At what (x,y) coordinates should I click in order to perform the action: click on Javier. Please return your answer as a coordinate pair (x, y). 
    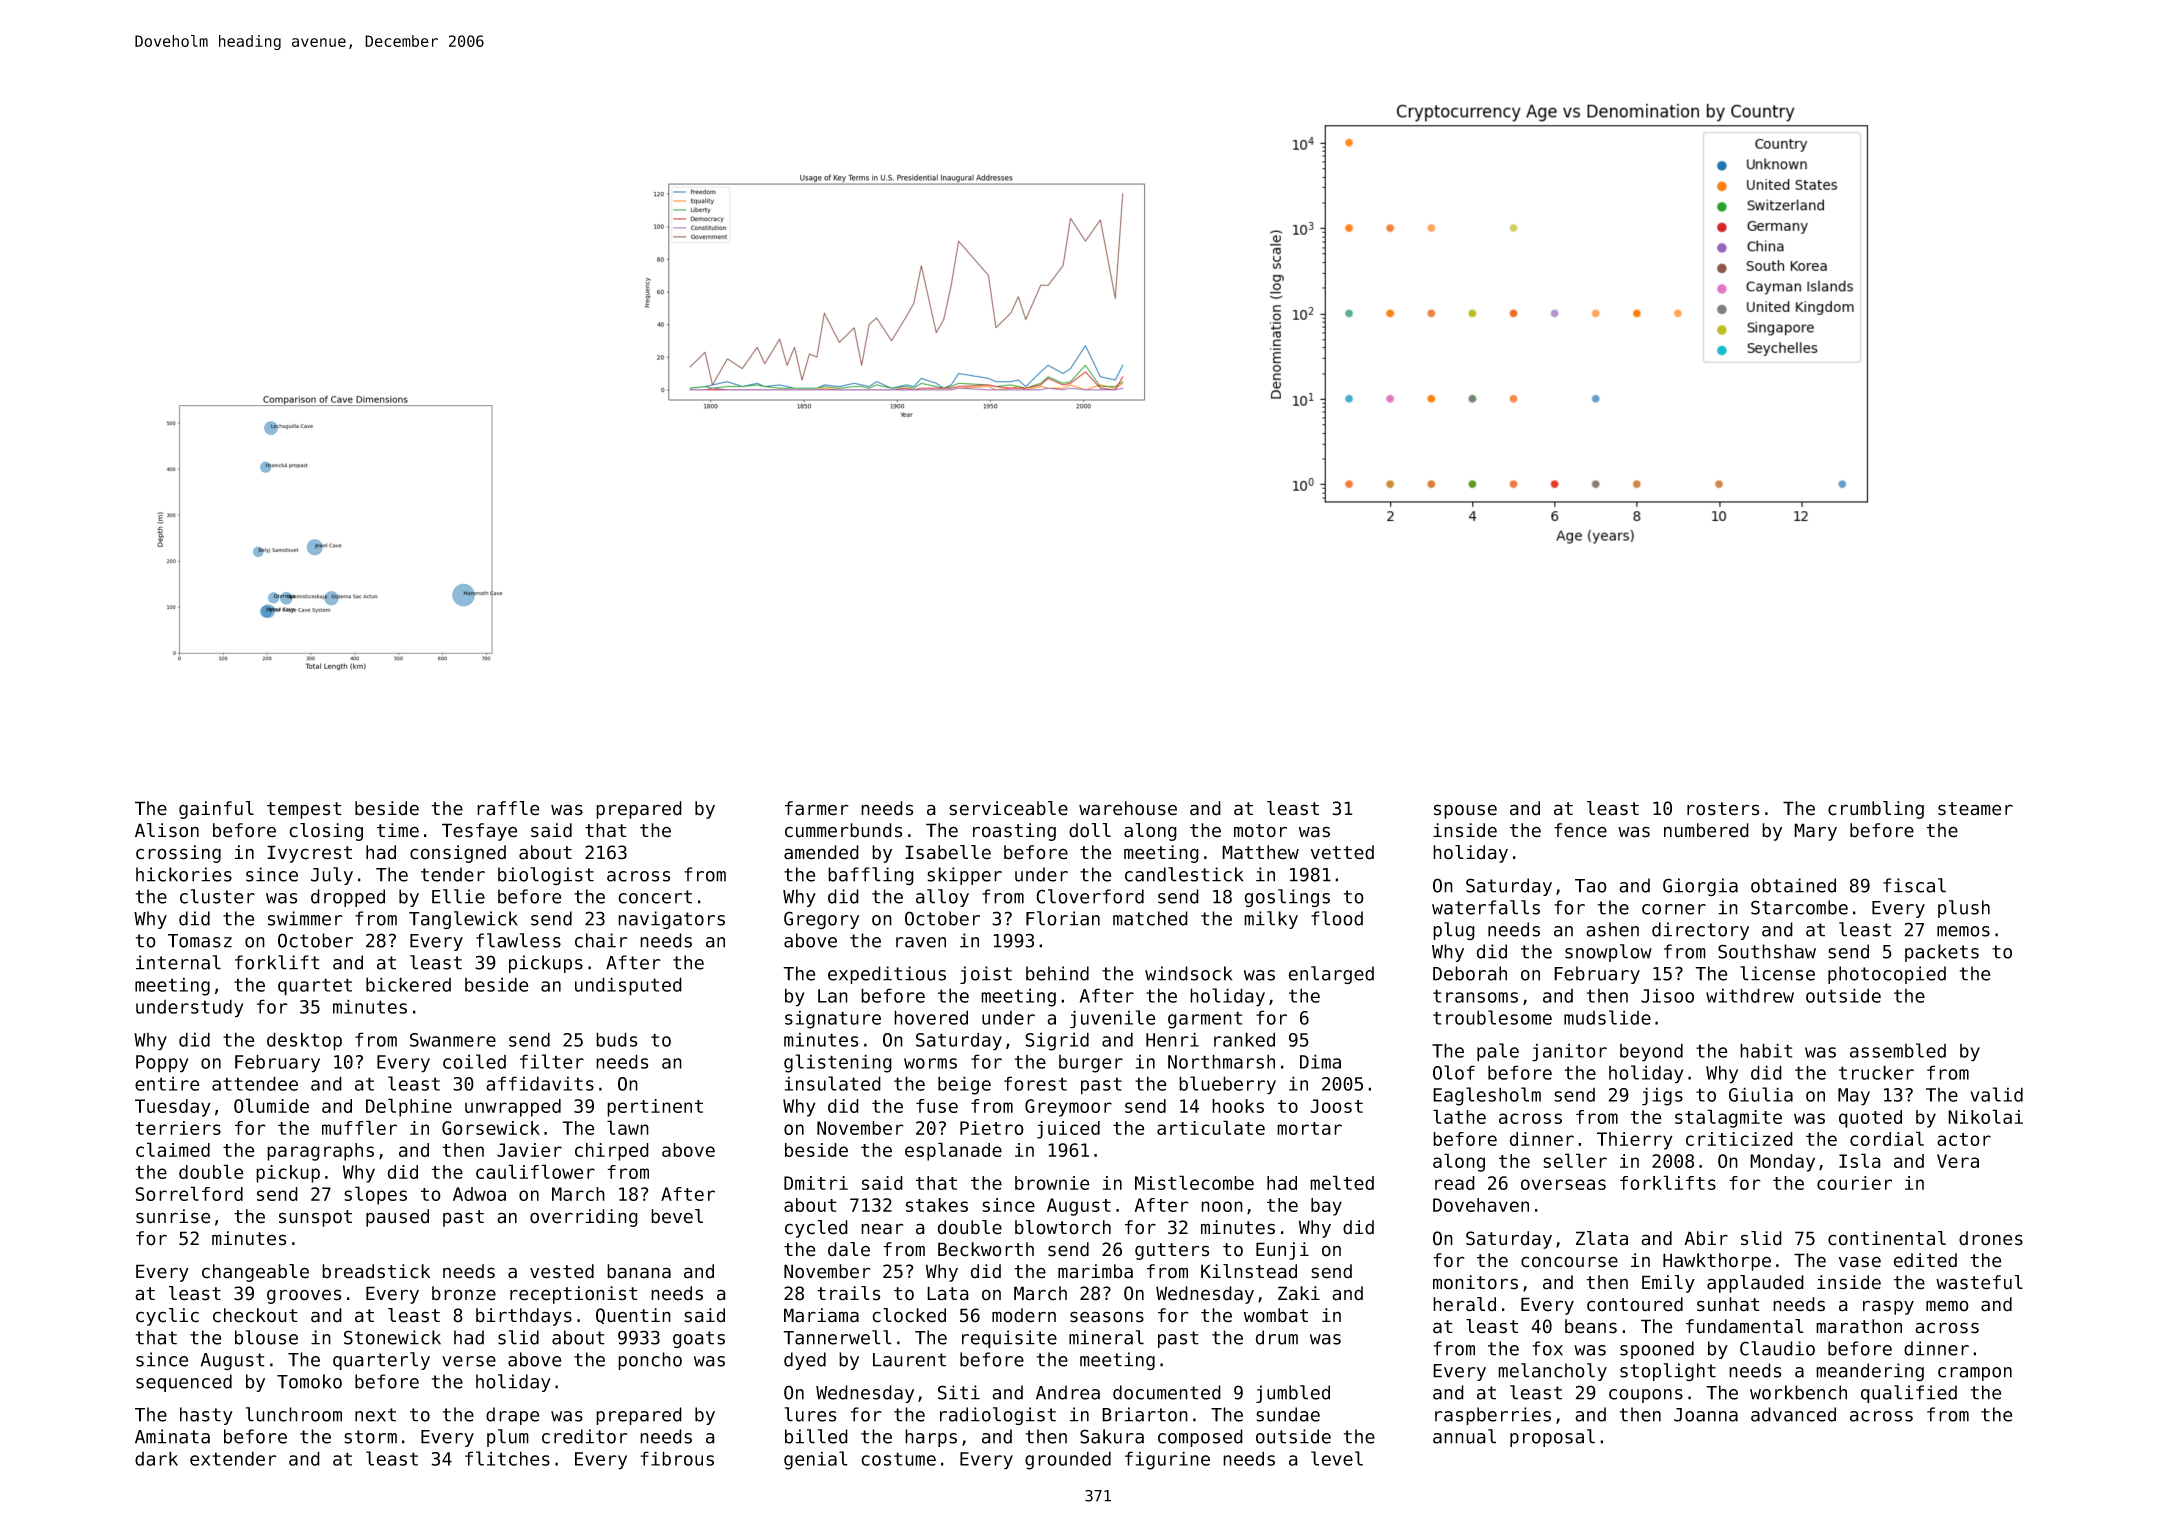
    Looking at the image, I should click on (529, 1150).
